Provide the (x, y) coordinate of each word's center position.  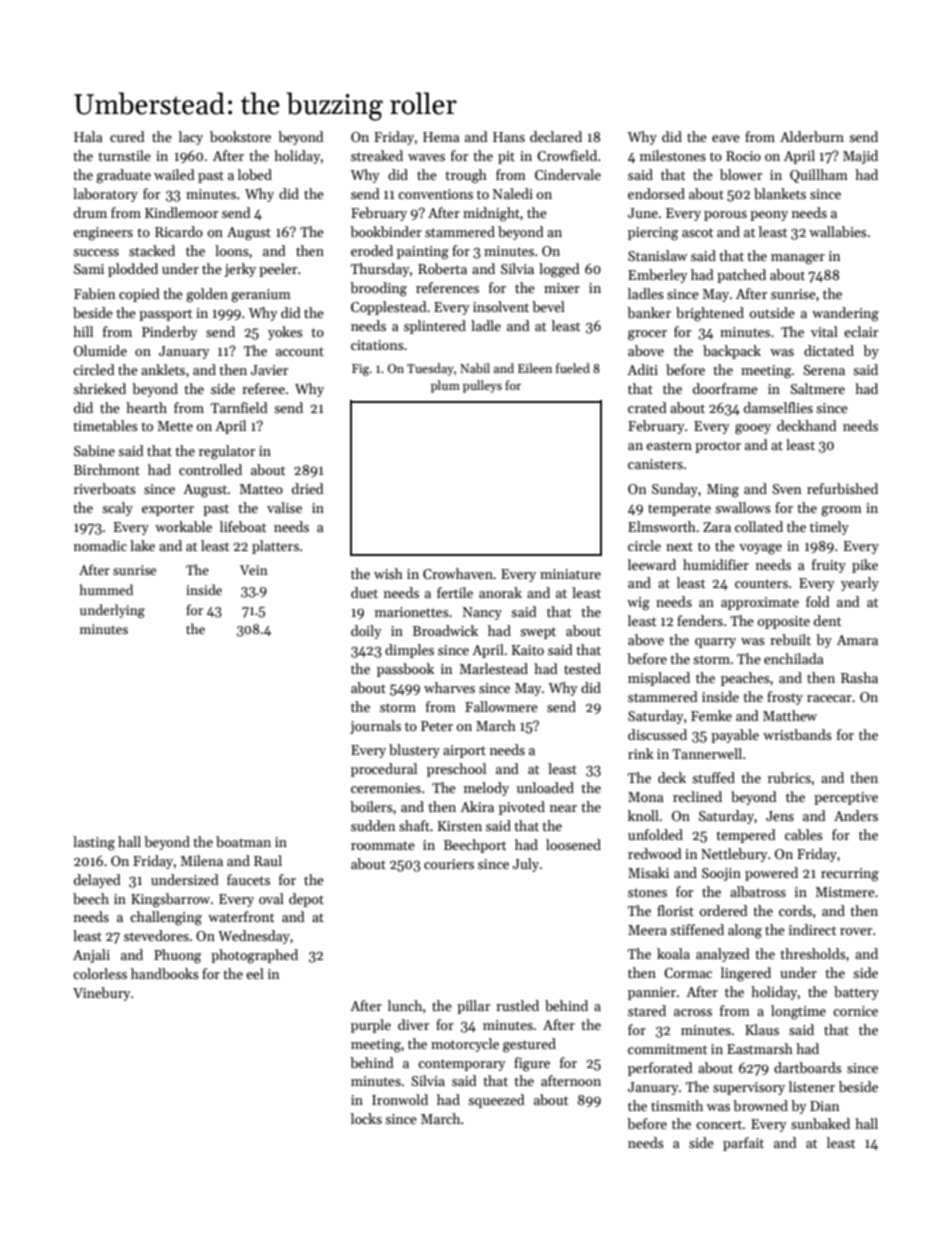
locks (366, 1118)
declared (556, 136)
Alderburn (812, 136)
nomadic (100, 545)
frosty (785, 698)
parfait (743, 1144)
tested (582, 668)
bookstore (240, 136)
